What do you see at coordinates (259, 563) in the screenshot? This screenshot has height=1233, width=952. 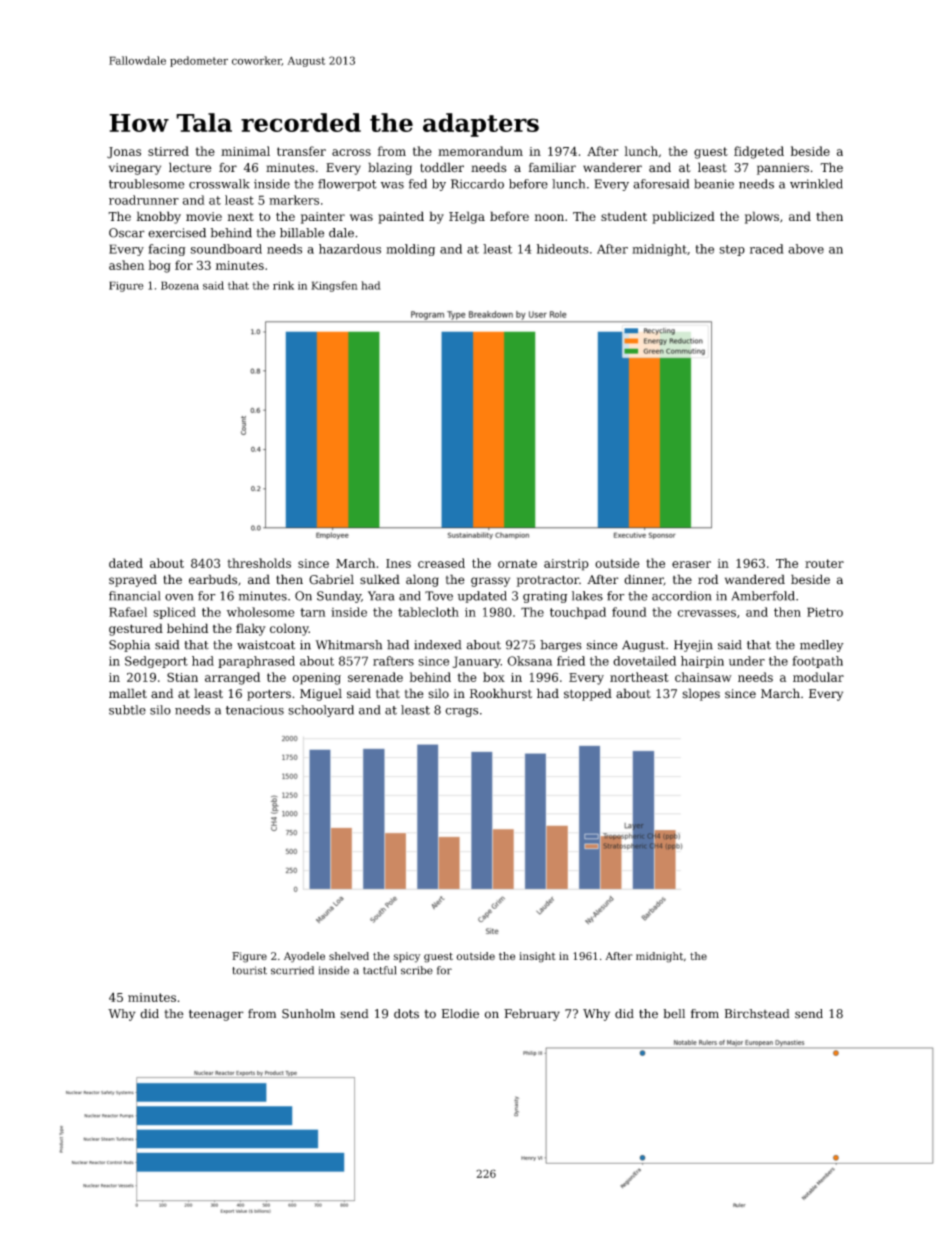 I see `thresholds` at bounding box center [259, 563].
